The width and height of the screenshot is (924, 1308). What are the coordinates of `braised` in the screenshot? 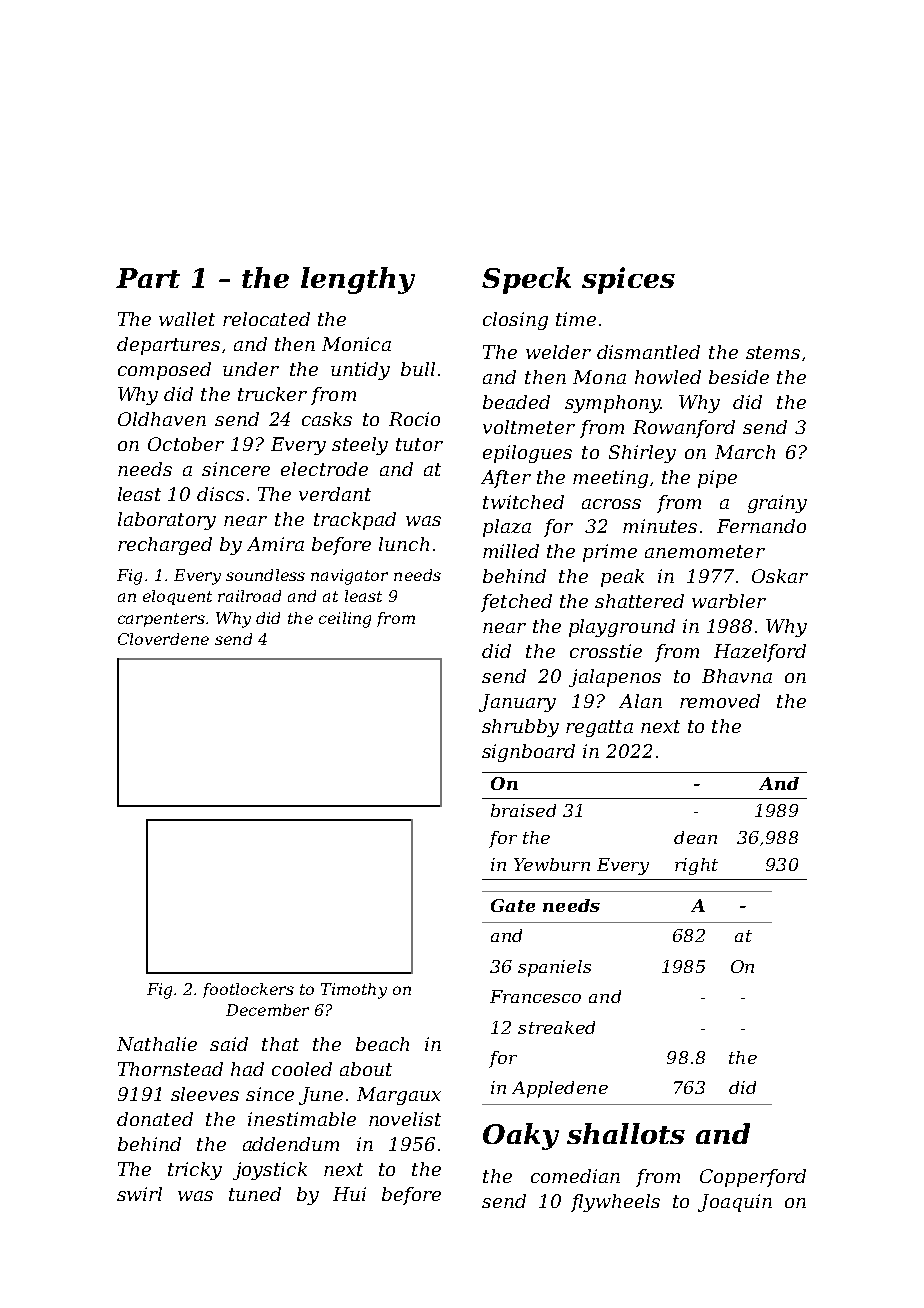 It's located at (523, 810).
